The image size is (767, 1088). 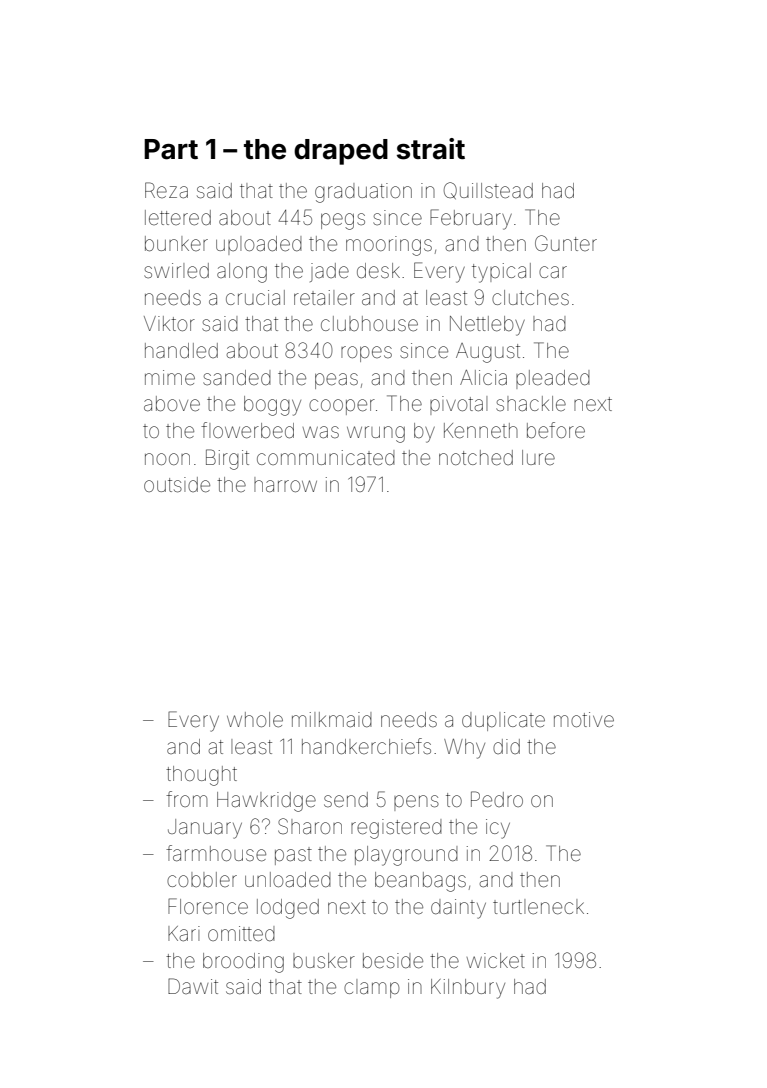 What do you see at coordinates (166, 190) in the screenshot?
I see `Reza` at bounding box center [166, 190].
